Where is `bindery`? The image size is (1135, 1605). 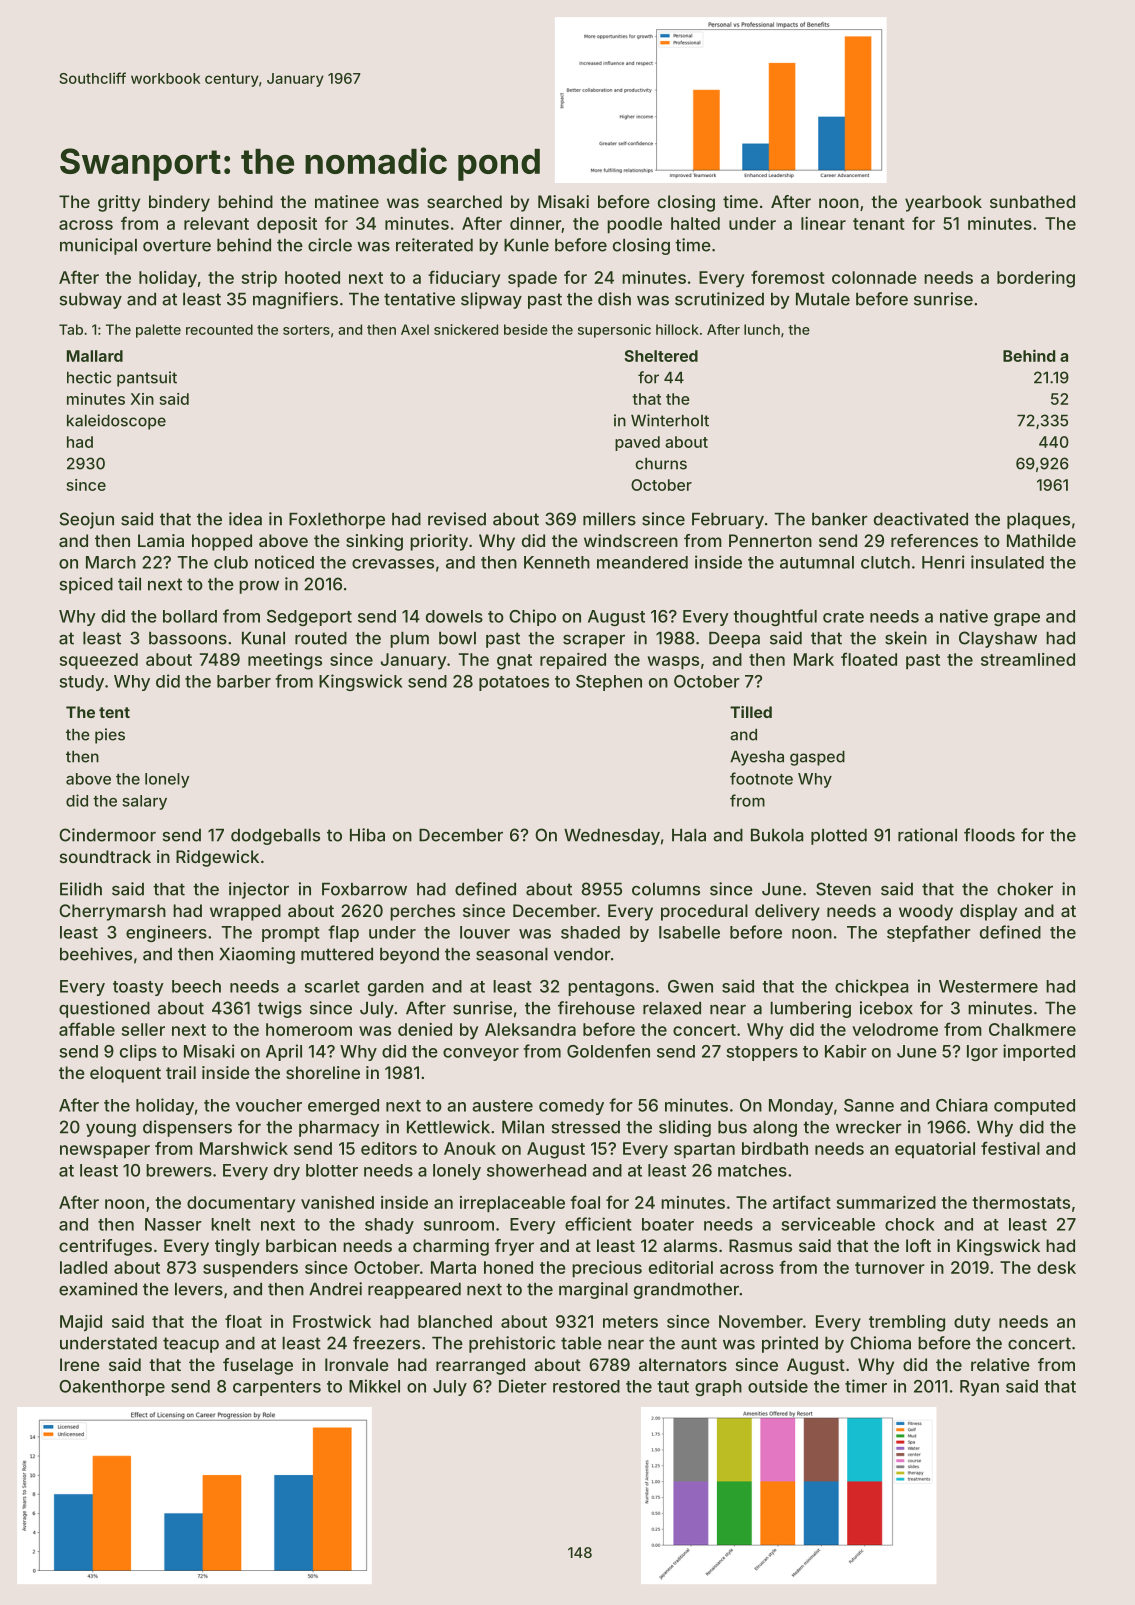 bindery is located at coordinates (179, 203).
